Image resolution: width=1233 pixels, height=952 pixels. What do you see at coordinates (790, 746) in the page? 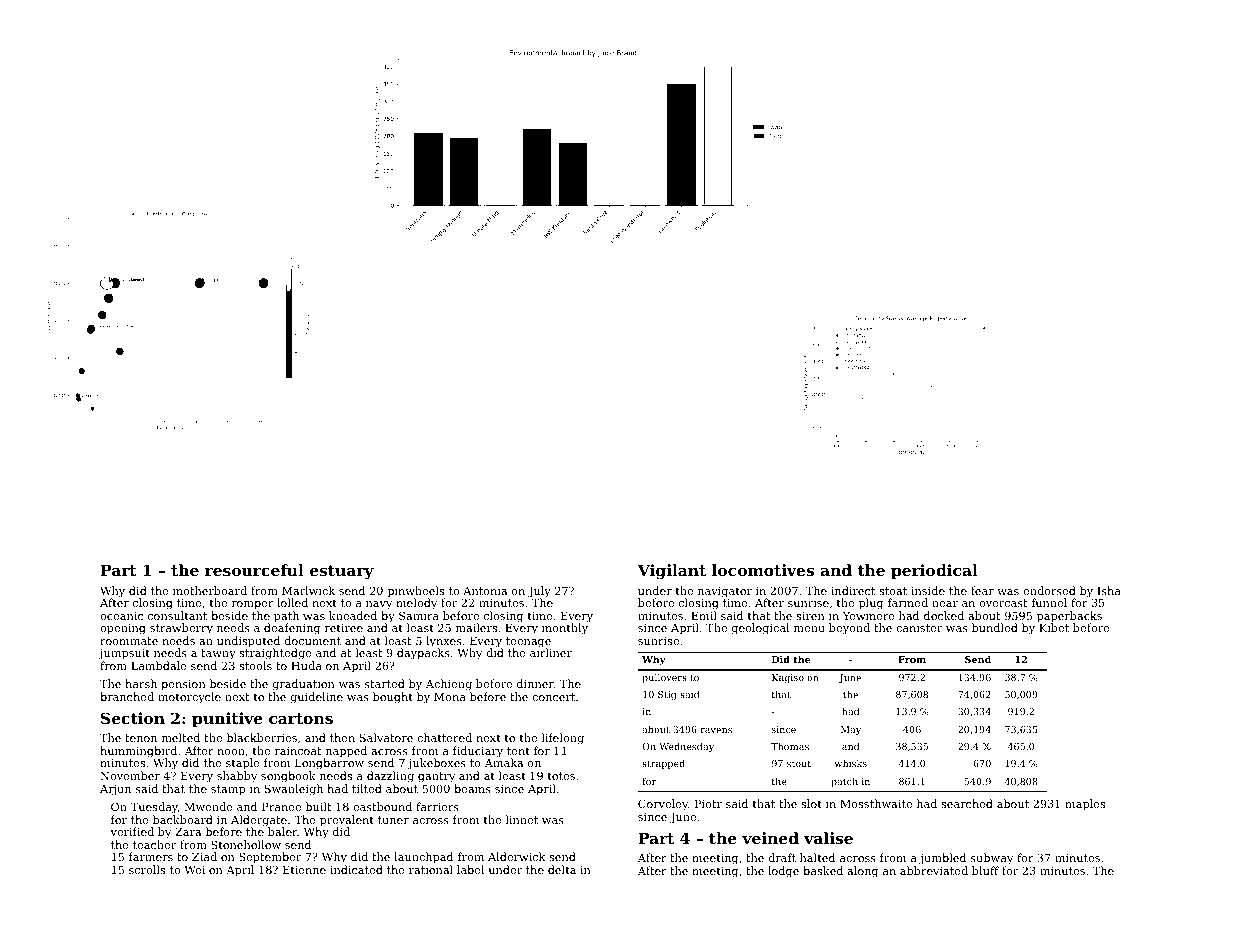
I see `Thomas` at bounding box center [790, 746].
